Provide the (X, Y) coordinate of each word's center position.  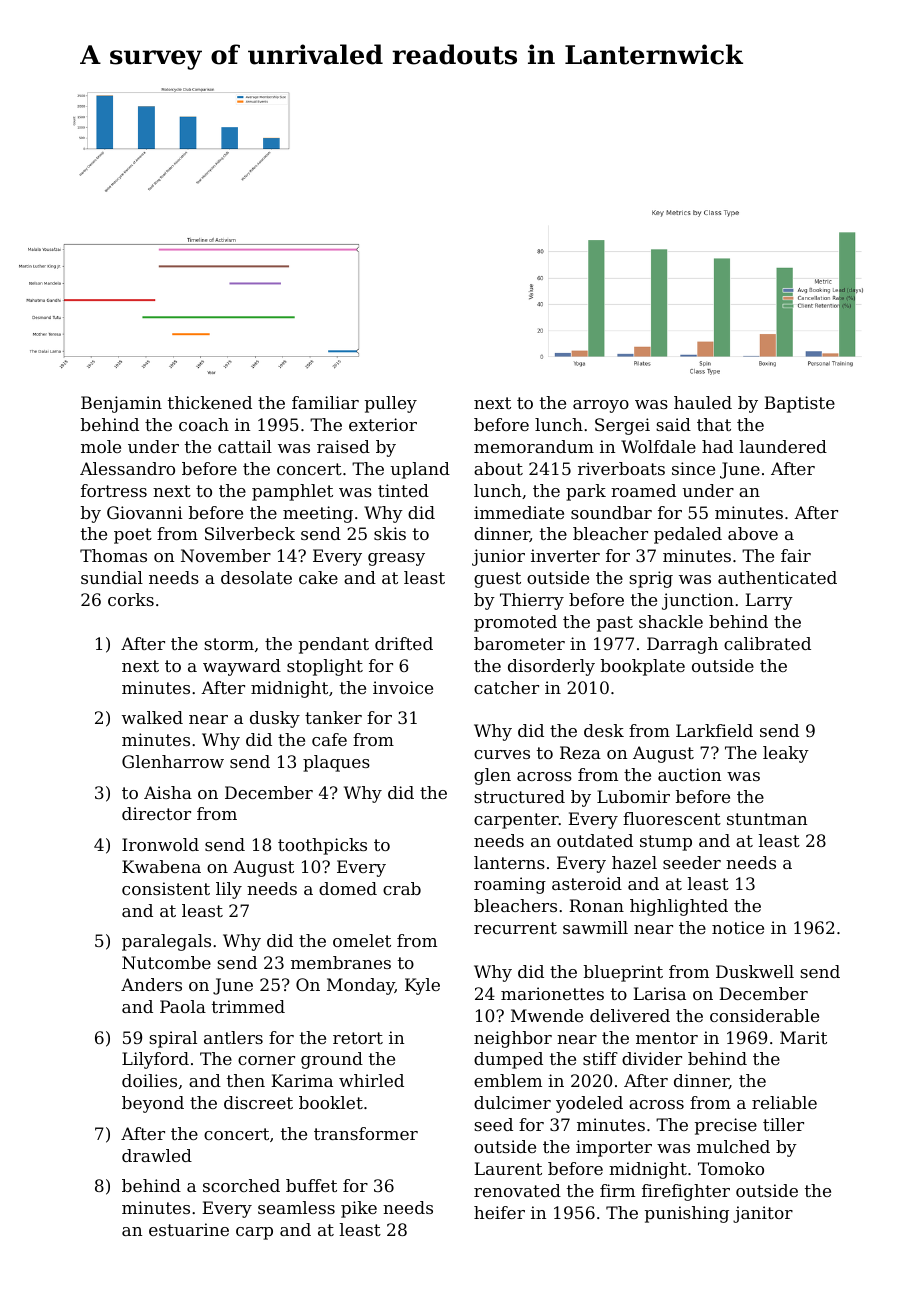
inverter (565, 555)
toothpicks (322, 846)
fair (796, 555)
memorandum (534, 446)
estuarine (189, 1229)
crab (402, 888)
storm (229, 644)
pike (359, 1209)
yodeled (589, 1104)
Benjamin (121, 404)
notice (738, 927)
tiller (783, 1124)
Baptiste (799, 404)
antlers (233, 1037)
